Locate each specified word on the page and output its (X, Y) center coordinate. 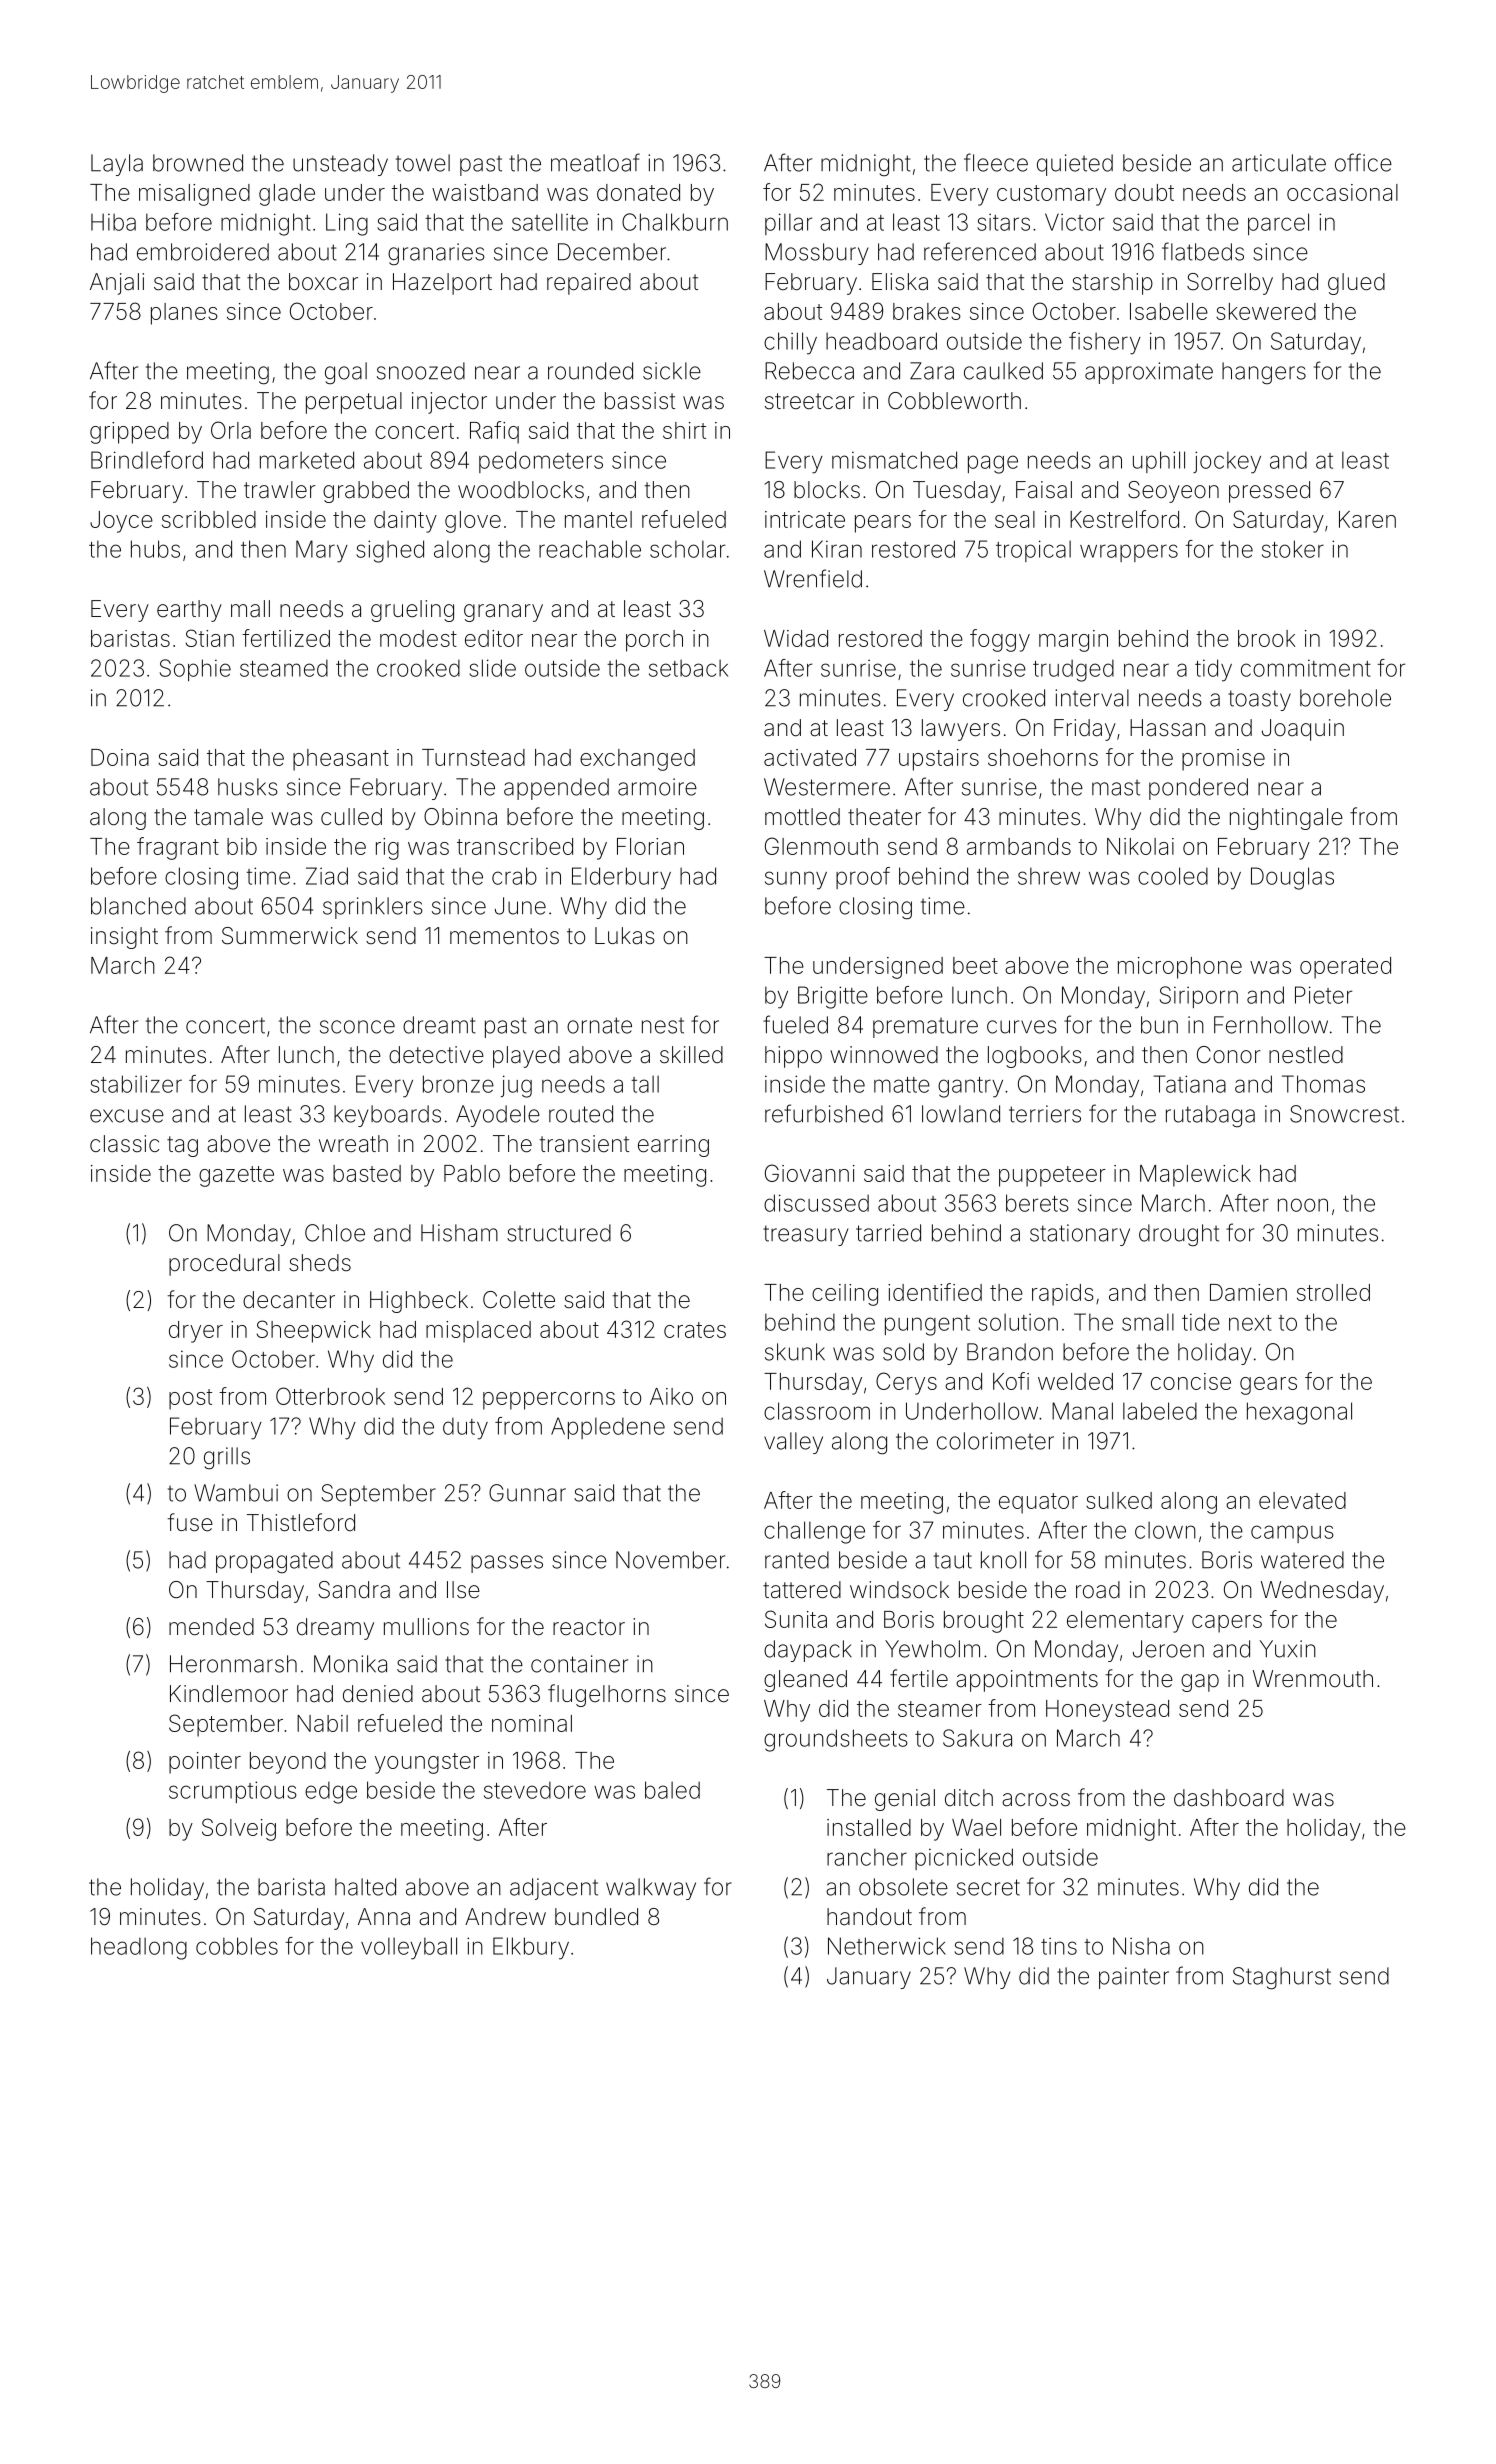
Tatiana (1190, 1084)
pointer (205, 1763)
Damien (1248, 1292)
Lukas (625, 936)
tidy (1213, 670)
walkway (651, 1889)
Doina (120, 757)
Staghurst (1282, 1978)
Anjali (117, 284)
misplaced (478, 1332)
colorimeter (995, 1441)
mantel (598, 519)
